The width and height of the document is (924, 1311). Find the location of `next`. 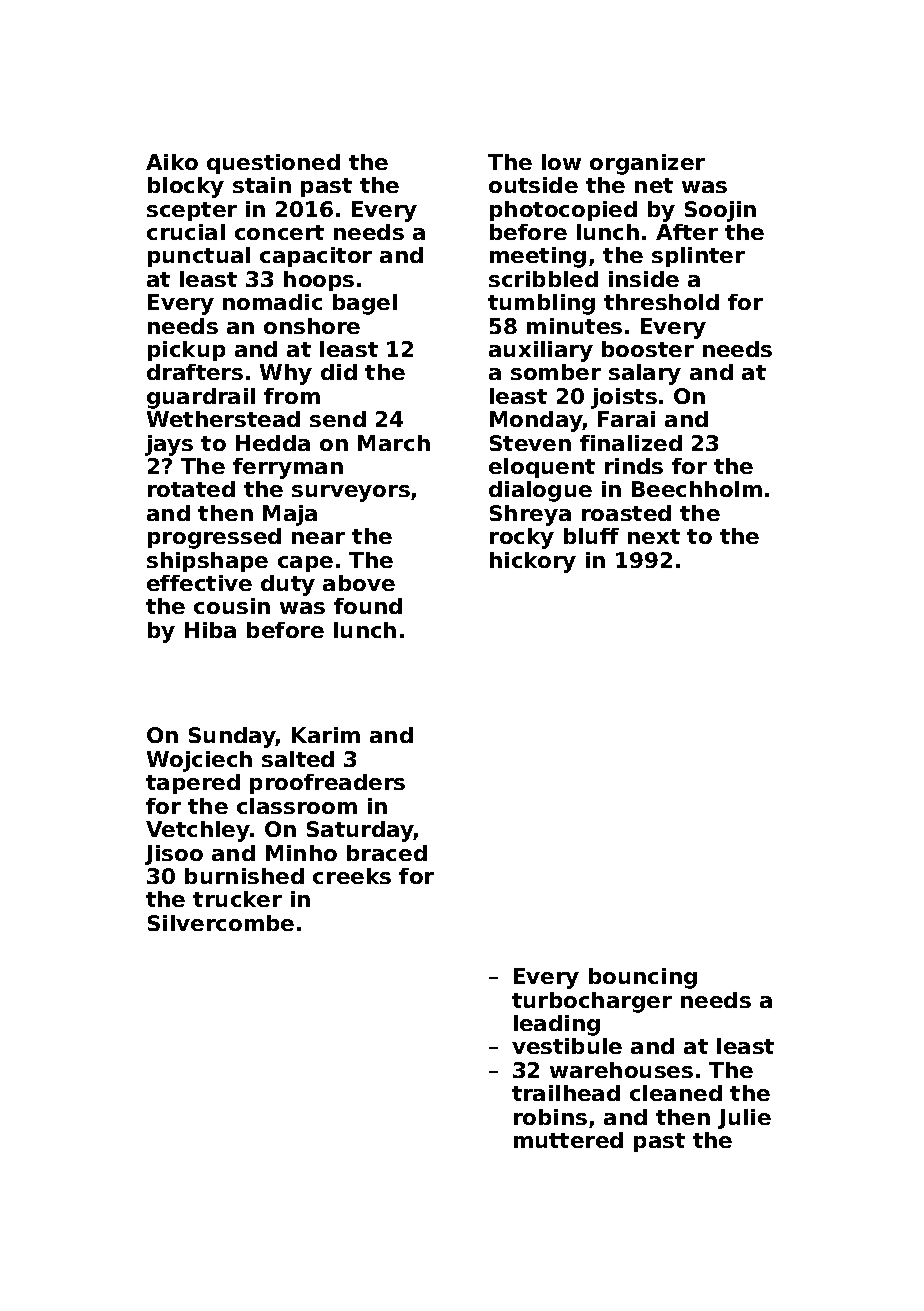

next is located at coordinates (654, 536).
